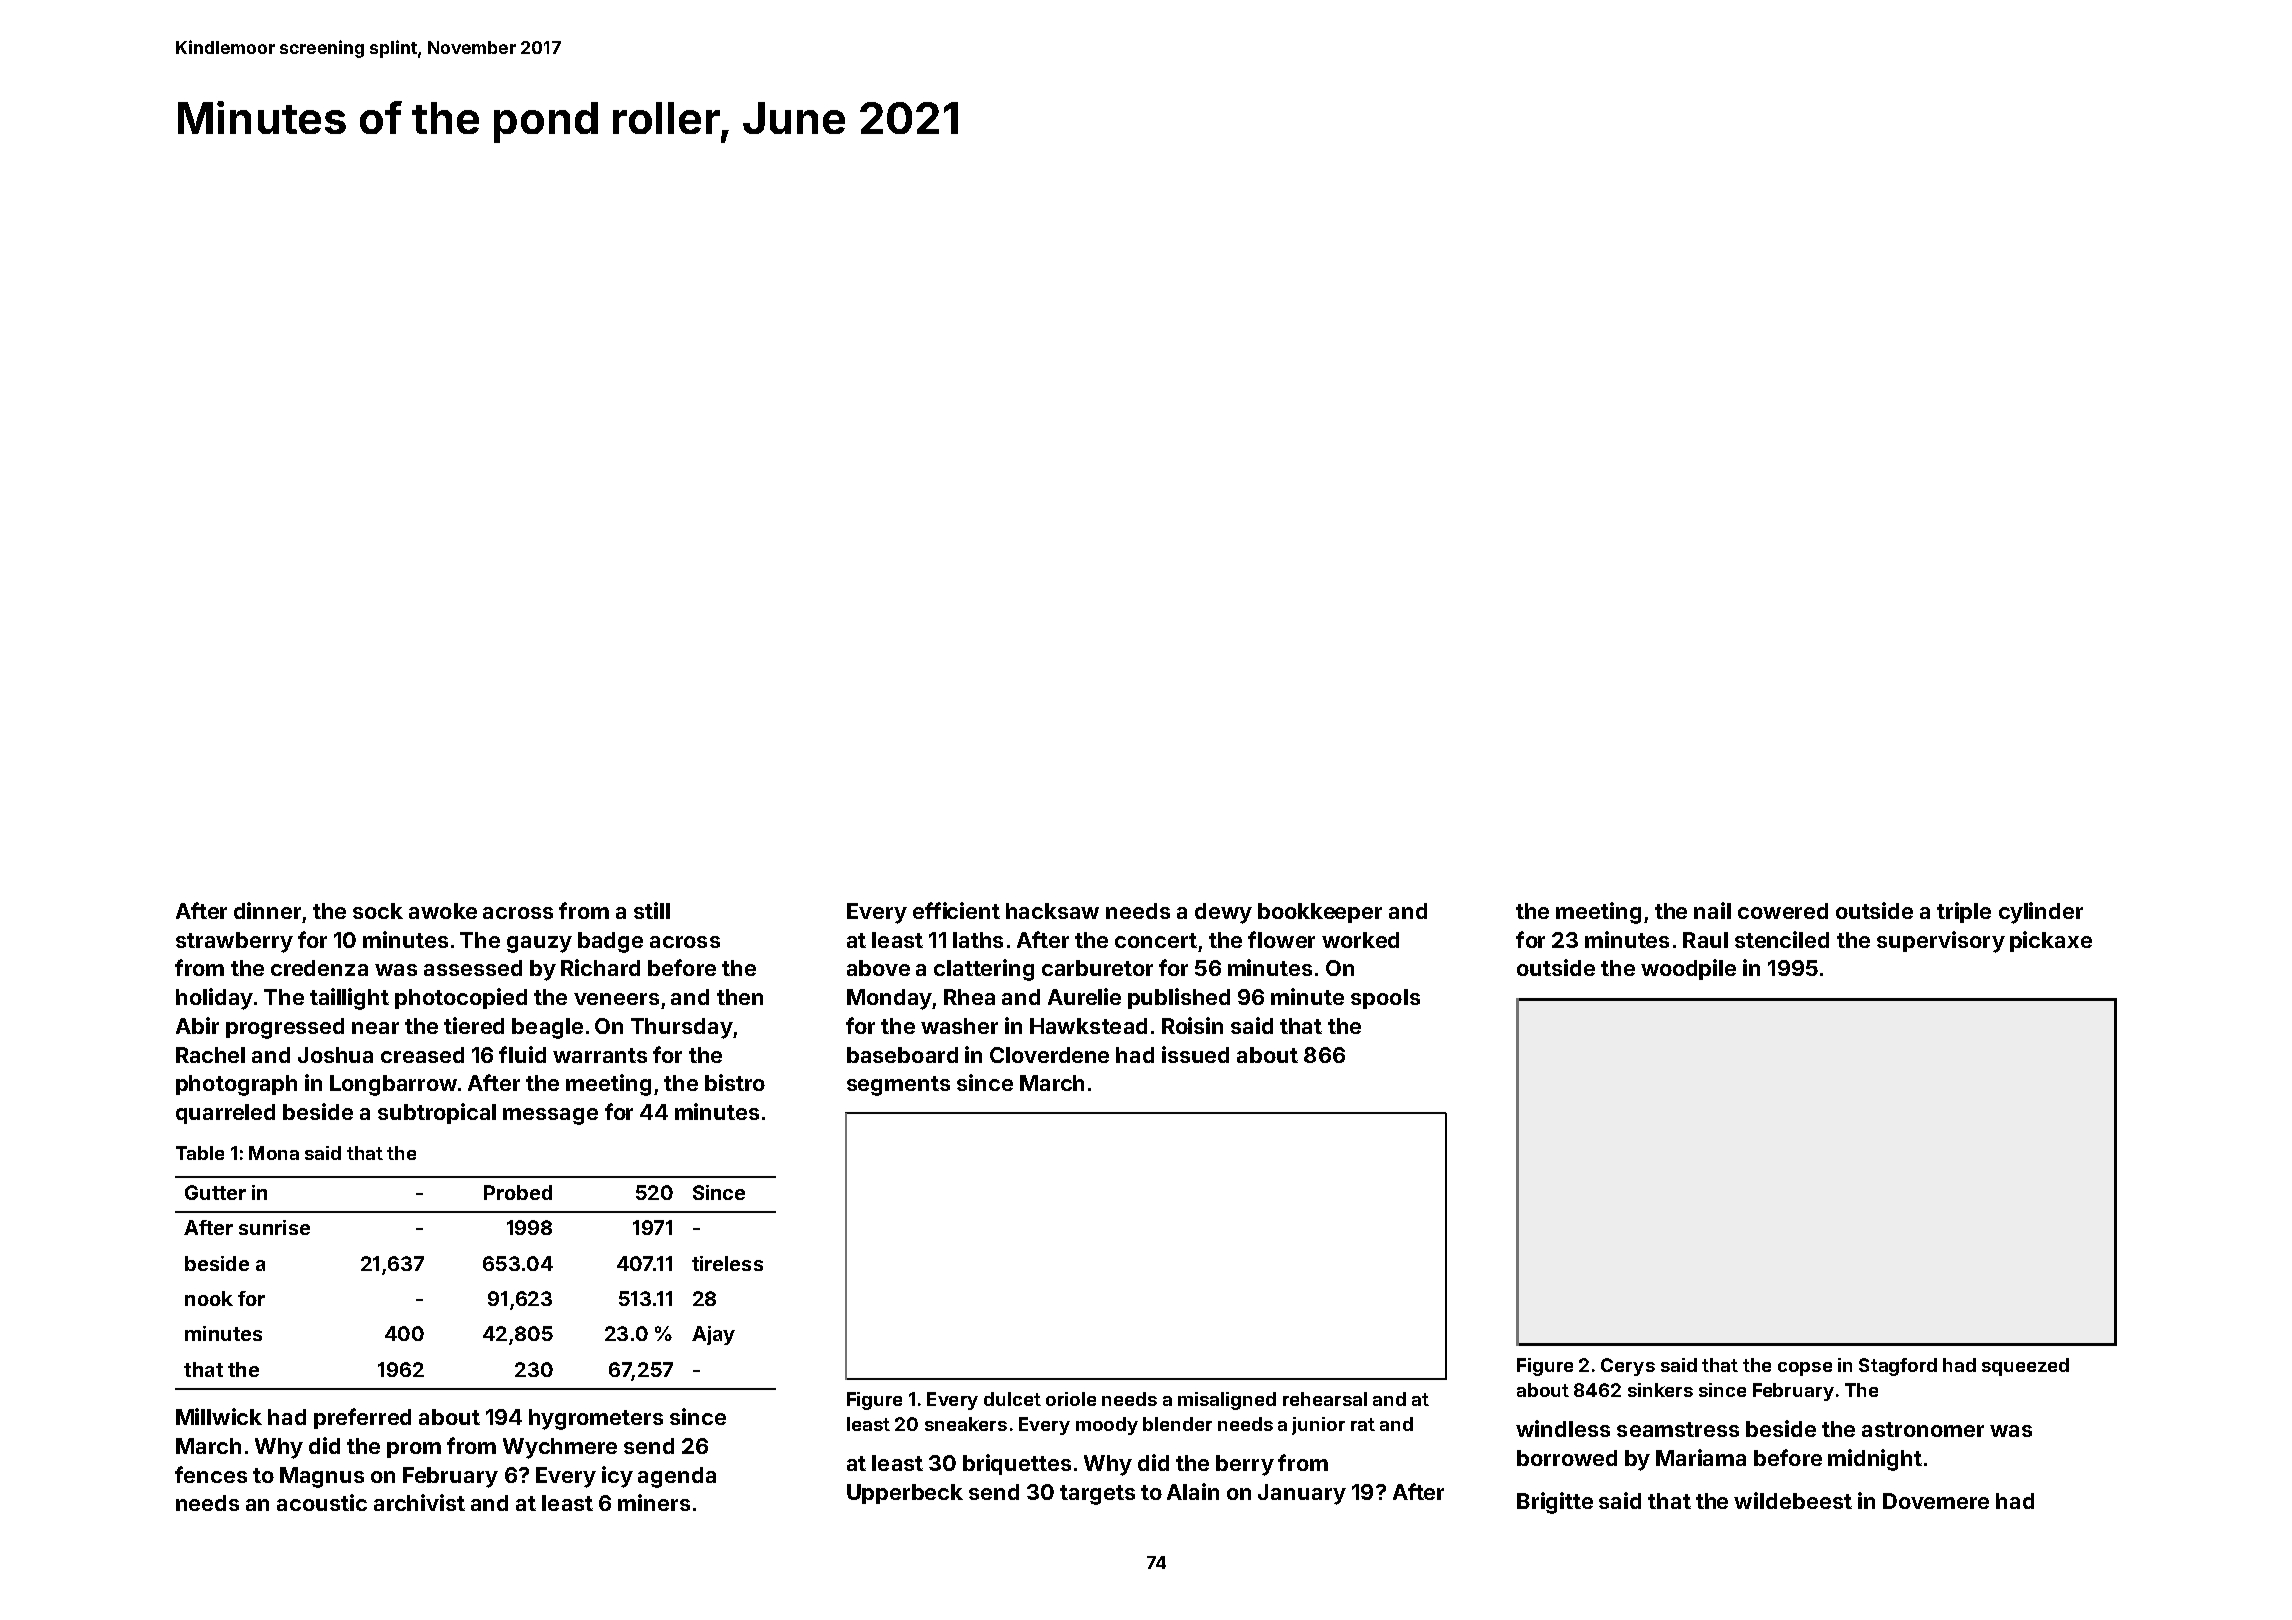  I want to click on sunrise, so click(274, 1227).
